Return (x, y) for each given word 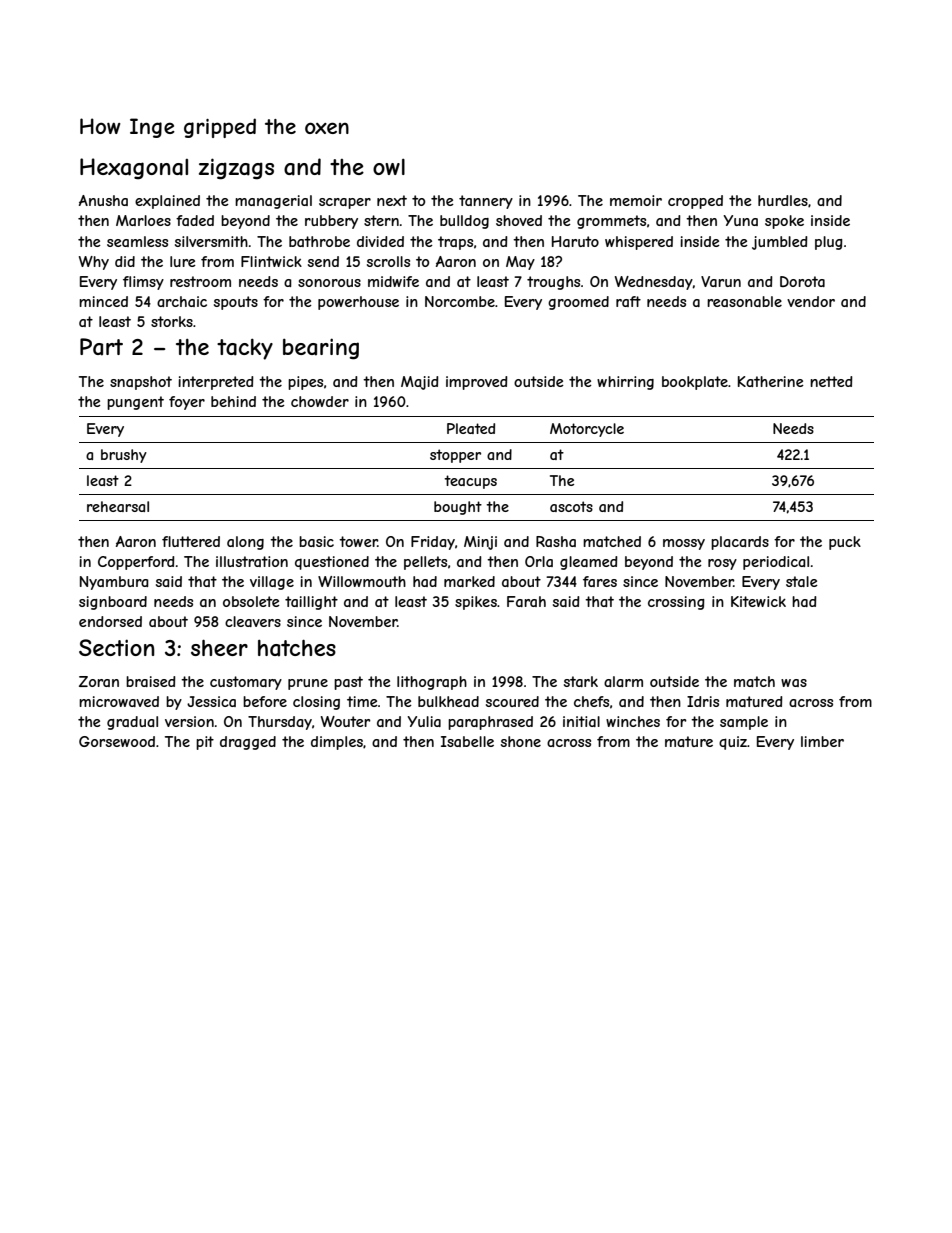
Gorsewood (117, 741)
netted (831, 381)
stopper (455, 456)
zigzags (236, 169)
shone (521, 741)
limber (822, 741)
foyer (187, 403)
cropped (695, 202)
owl (389, 167)
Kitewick (758, 601)
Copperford (136, 563)
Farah (526, 601)
